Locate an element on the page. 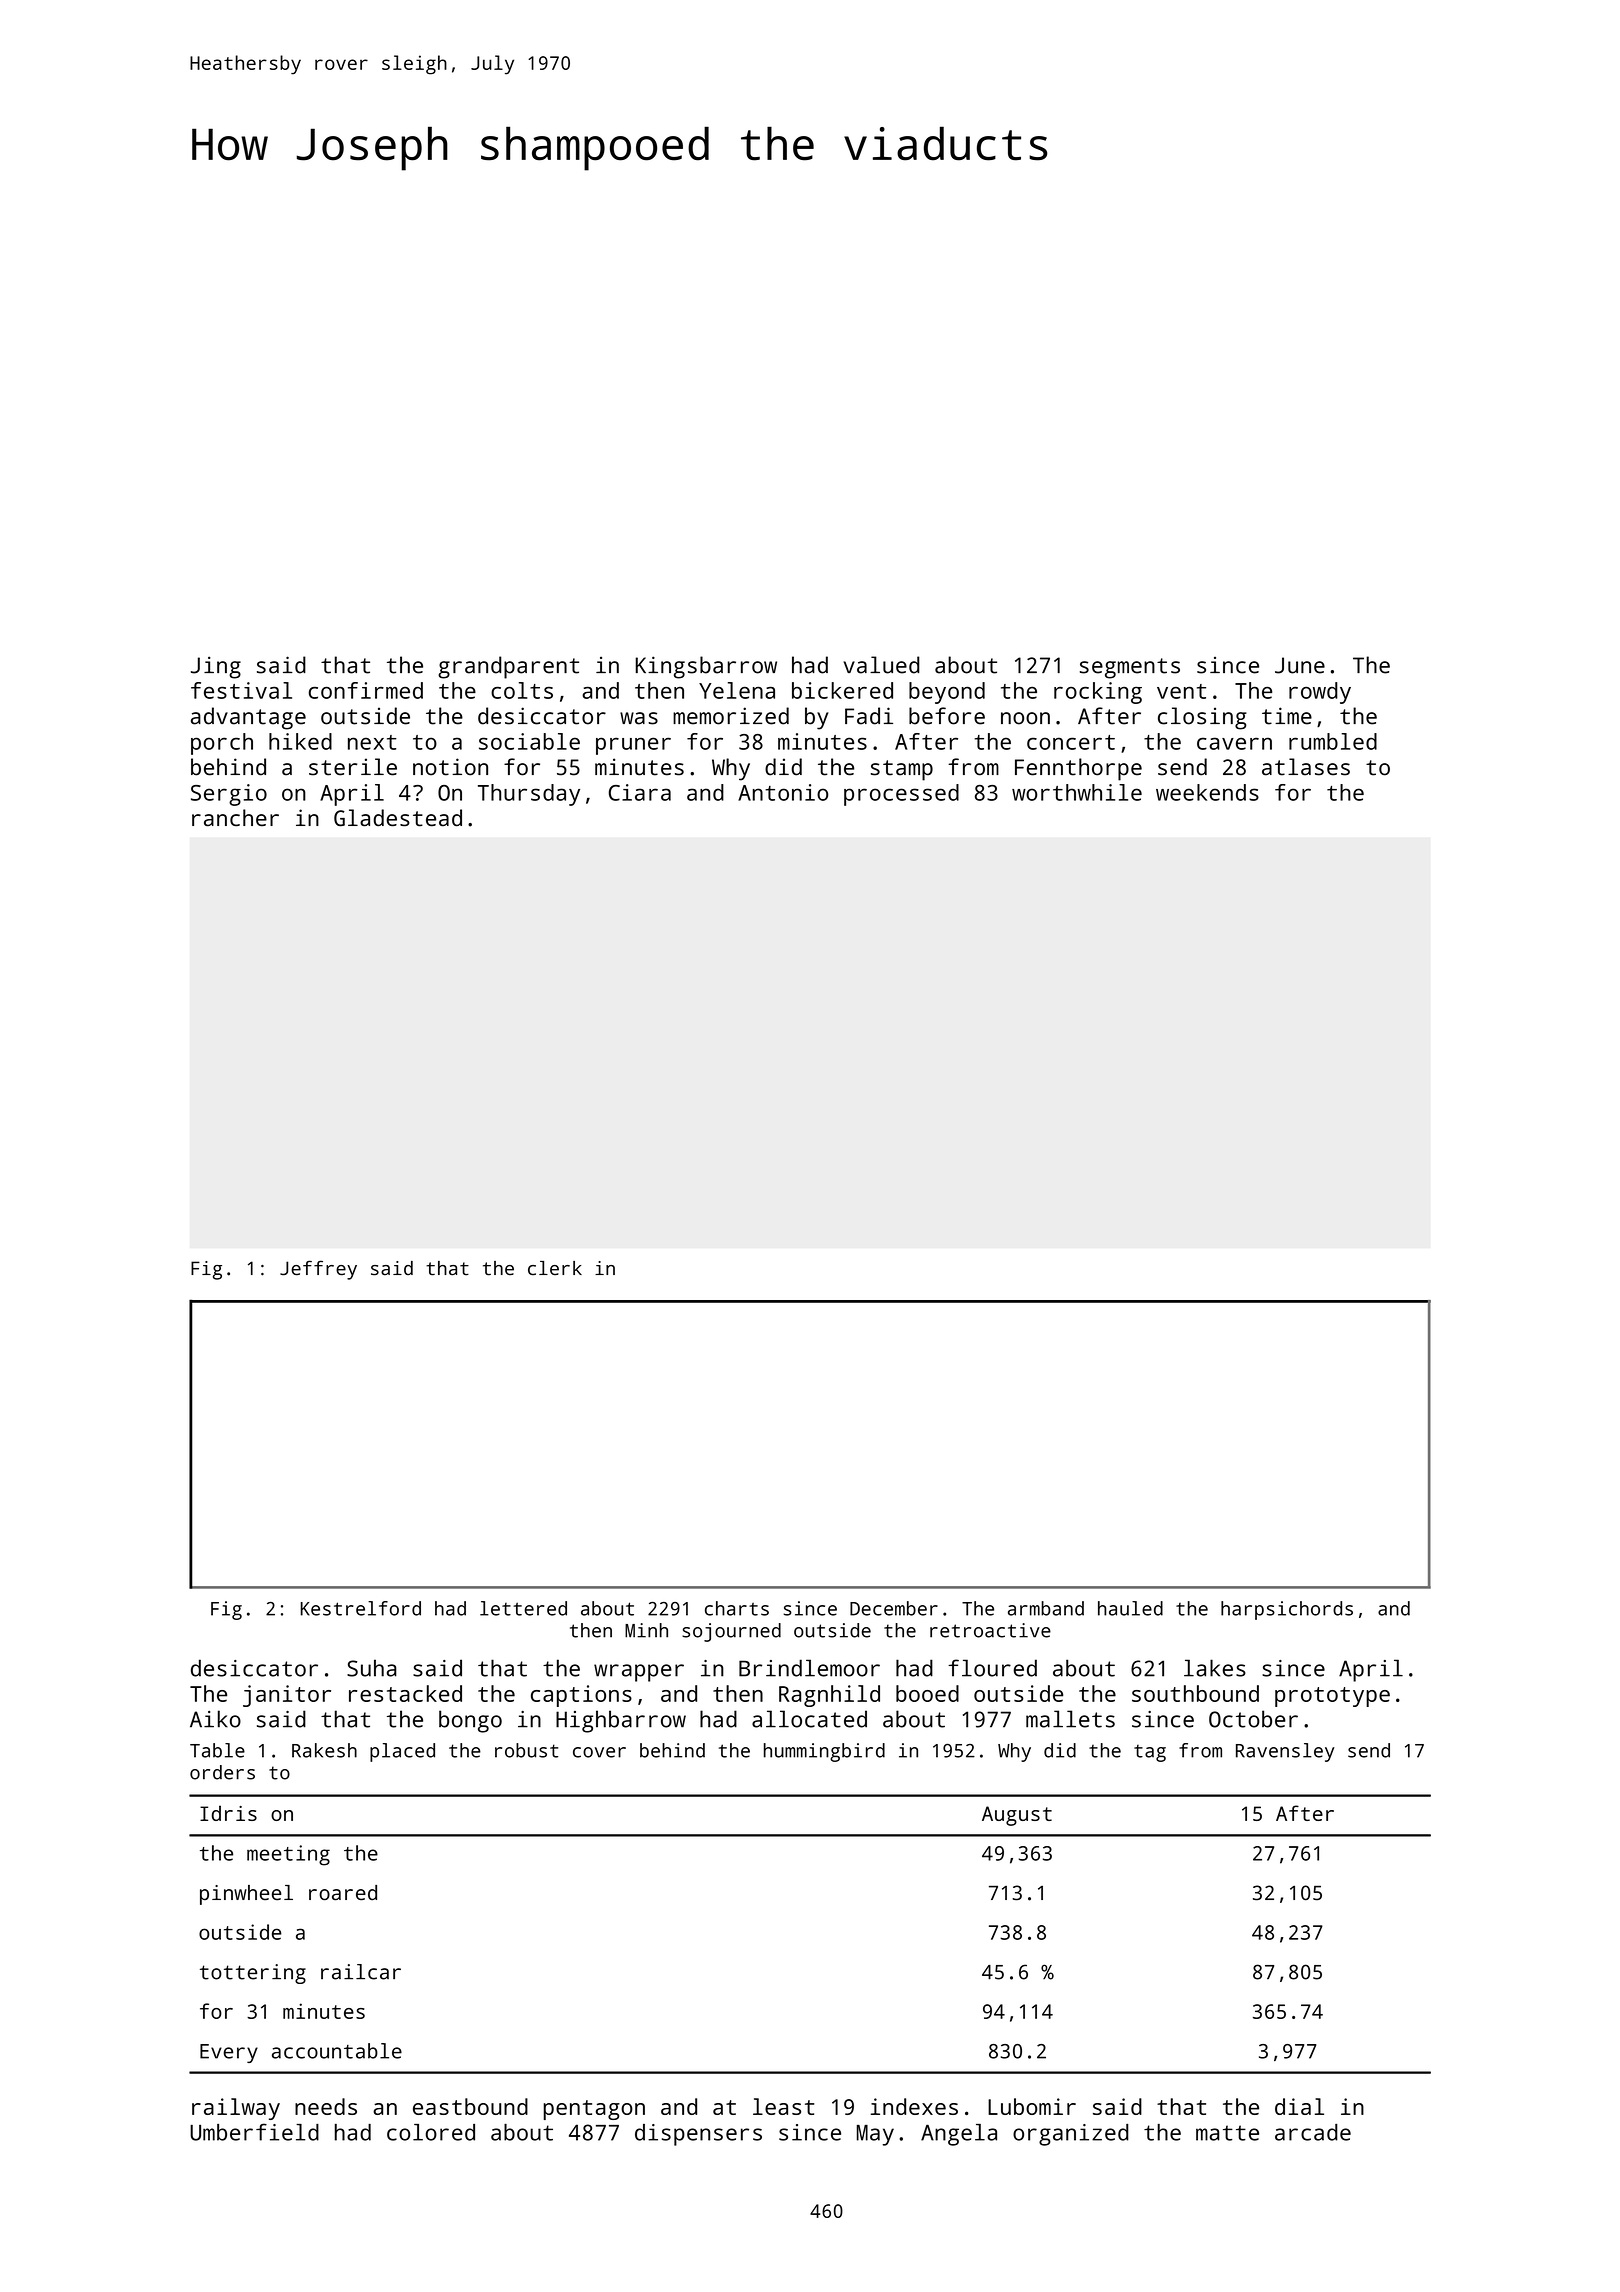 The width and height of the document is (1620, 2292). Jeffrey is located at coordinates (318, 1270).
